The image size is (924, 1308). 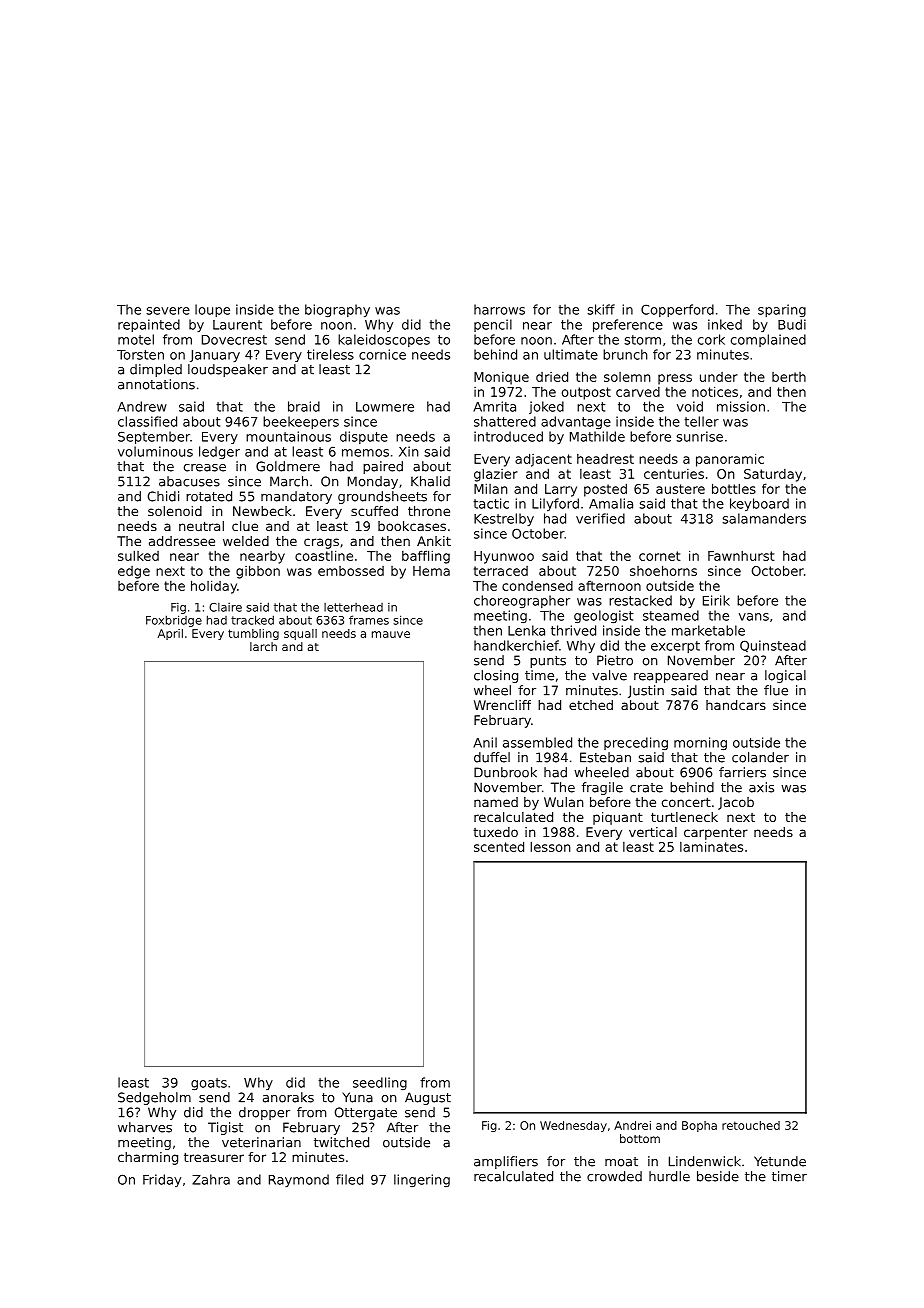 What do you see at coordinates (636, 743) in the screenshot?
I see `preceding` at bounding box center [636, 743].
